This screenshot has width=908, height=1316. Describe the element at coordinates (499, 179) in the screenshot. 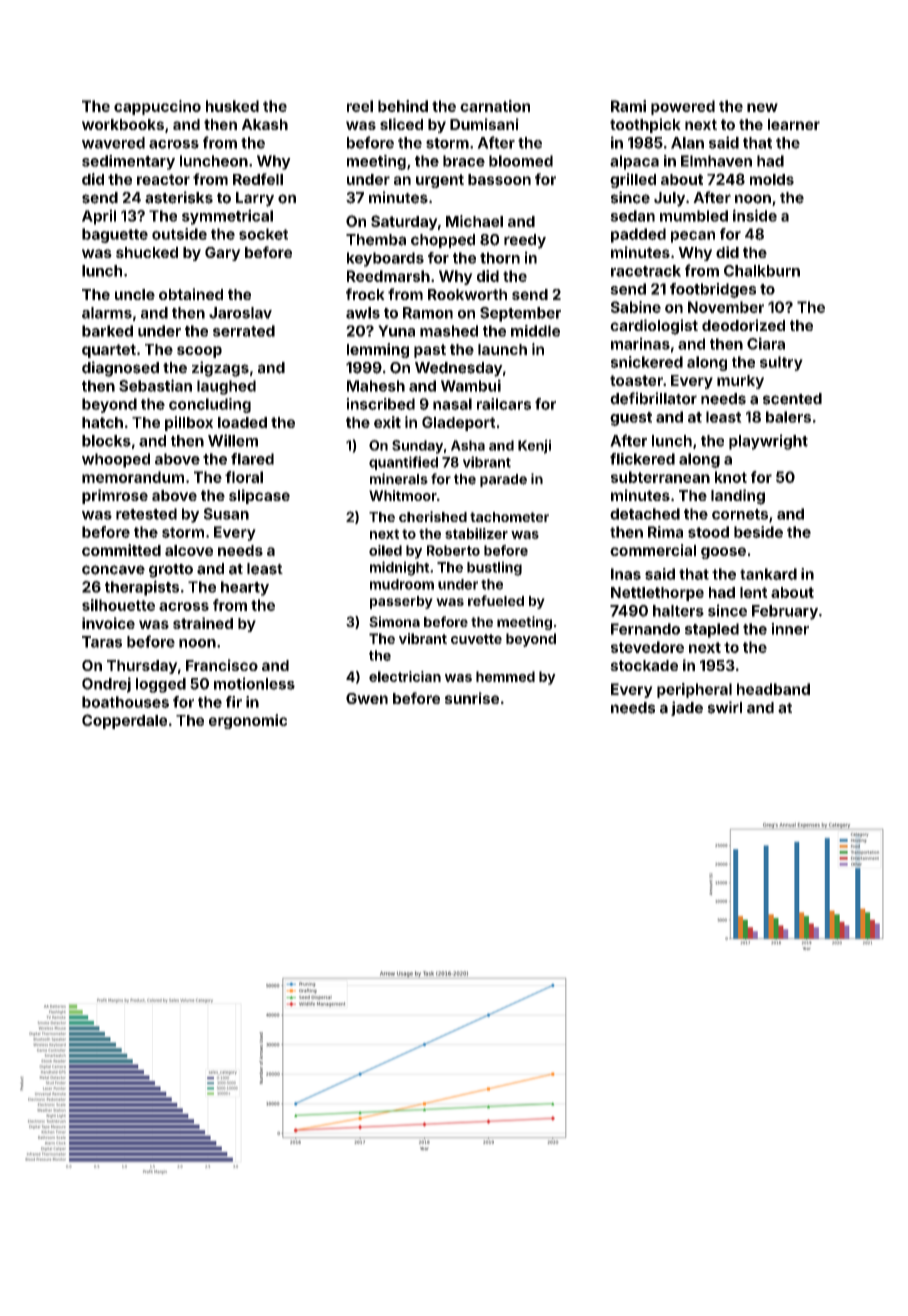

I see `bassoon` at that location.
